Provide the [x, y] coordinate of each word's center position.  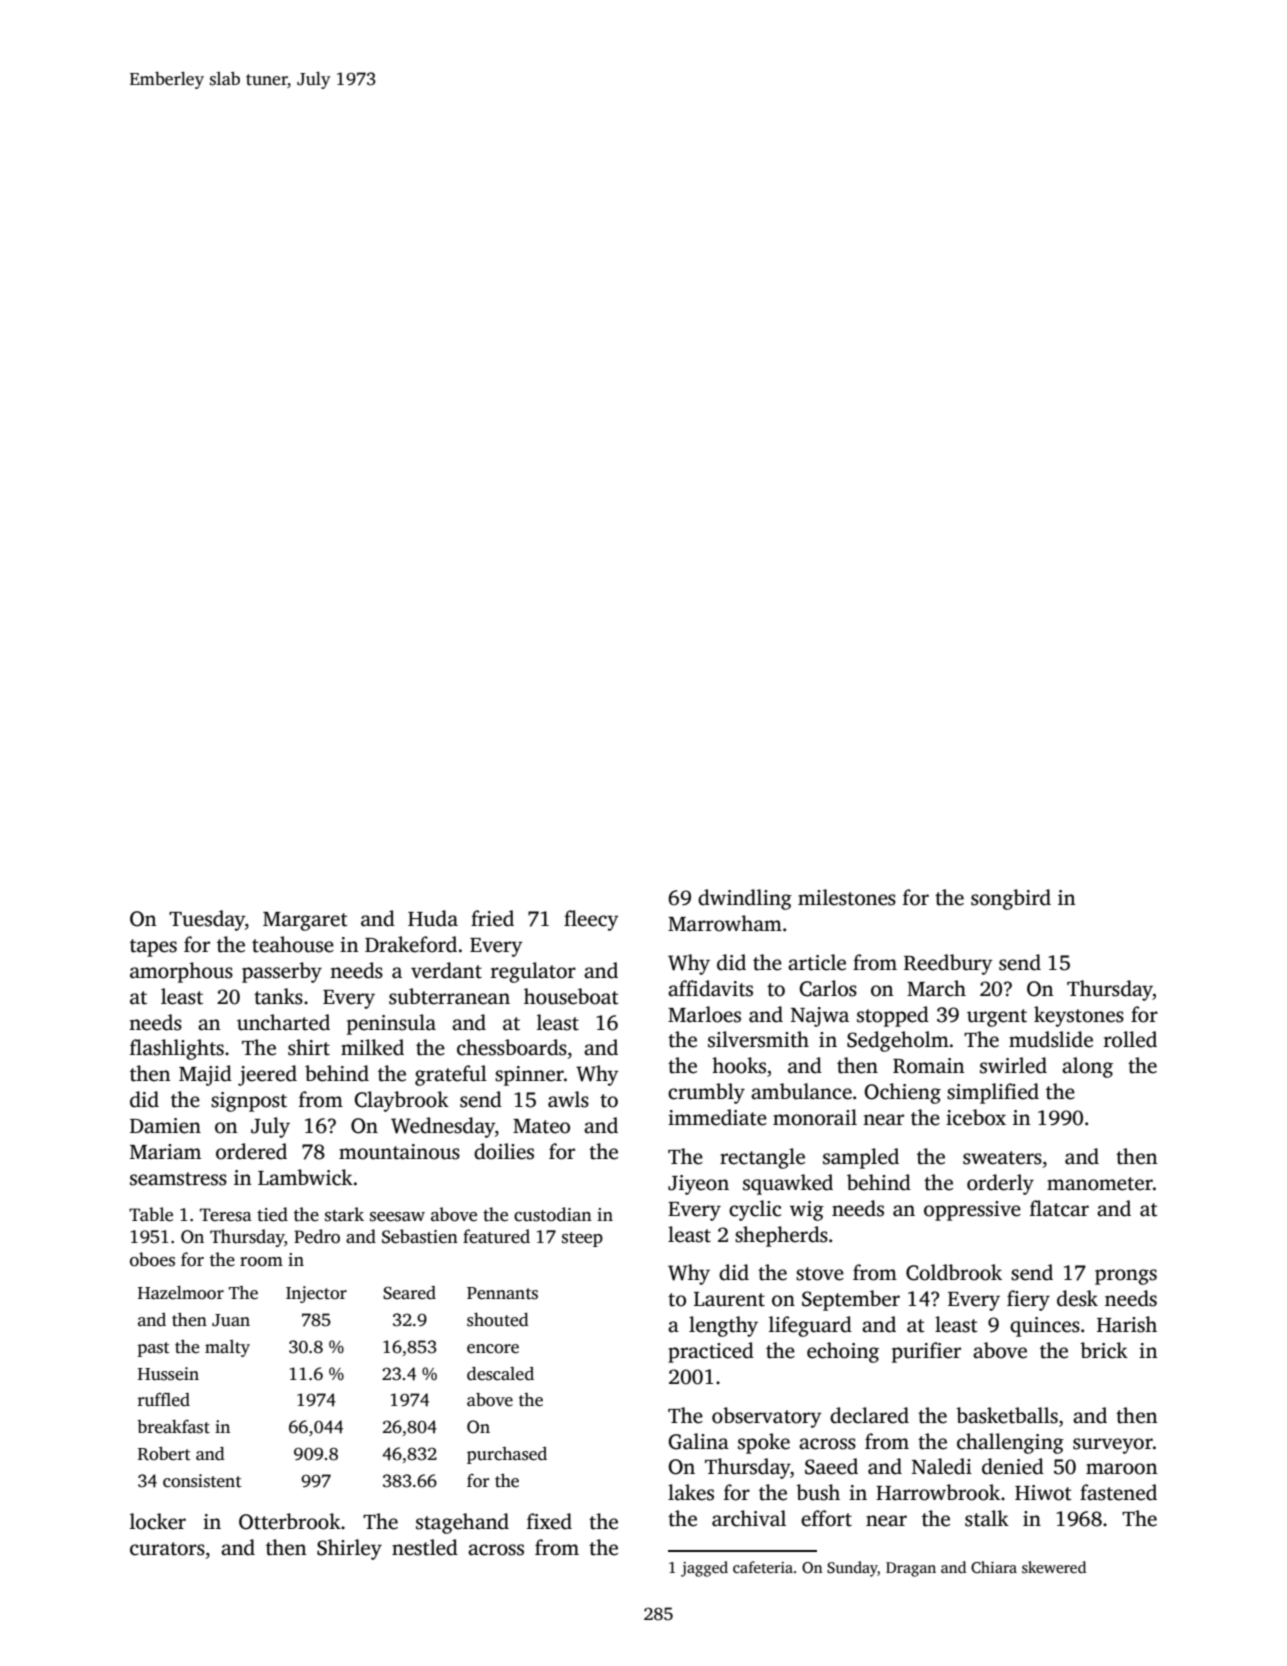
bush [818, 1492]
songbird [1011, 899]
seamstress [178, 1179]
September [851, 1300]
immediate [717, 1117]
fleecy [591, 920]
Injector [316, 1294]
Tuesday [207, 920]
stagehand [462, 1523]
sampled [861, 1158]
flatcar [1059, 1208]
